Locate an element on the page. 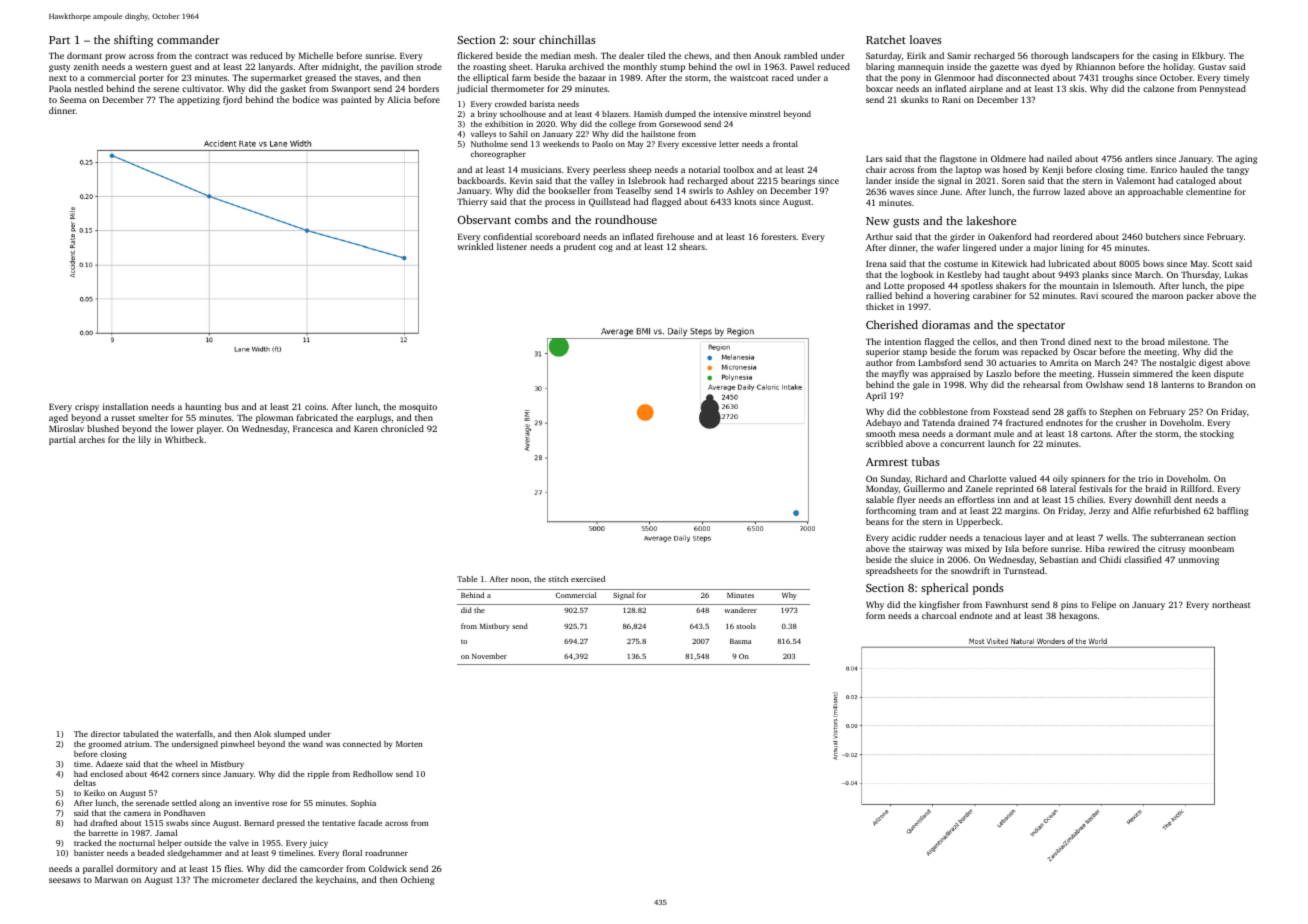  hexagons is located at coordinates (1078, 616).
